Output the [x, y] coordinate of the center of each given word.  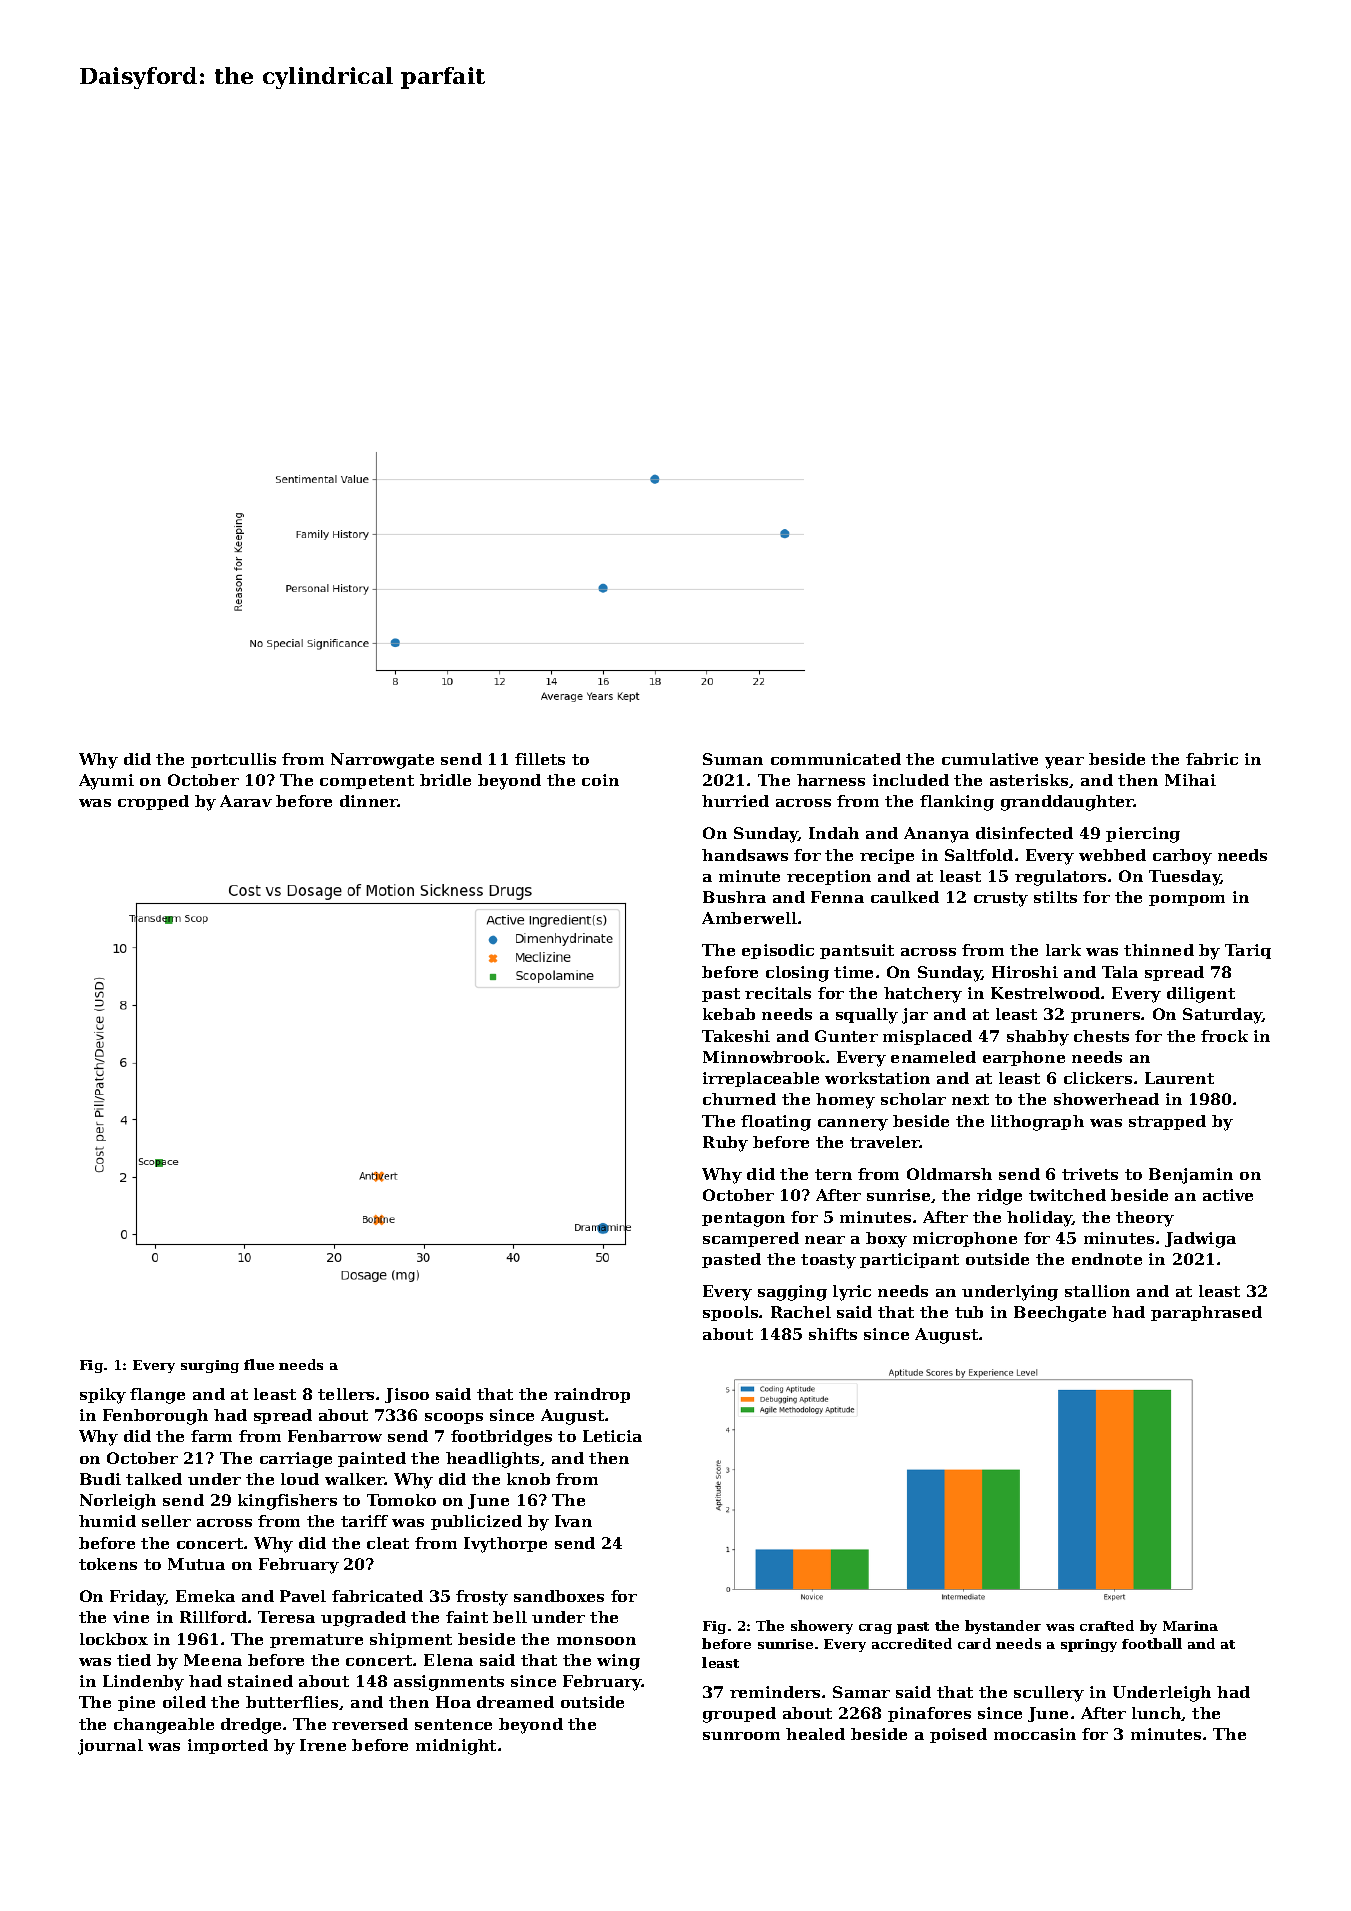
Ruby [725, 1144]
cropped [153, 802]
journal [110, 1747]
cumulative [990, 759]
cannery [853, 1125]
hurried [735, 801]
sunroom [741, 1736]
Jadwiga [1200, 1240]
